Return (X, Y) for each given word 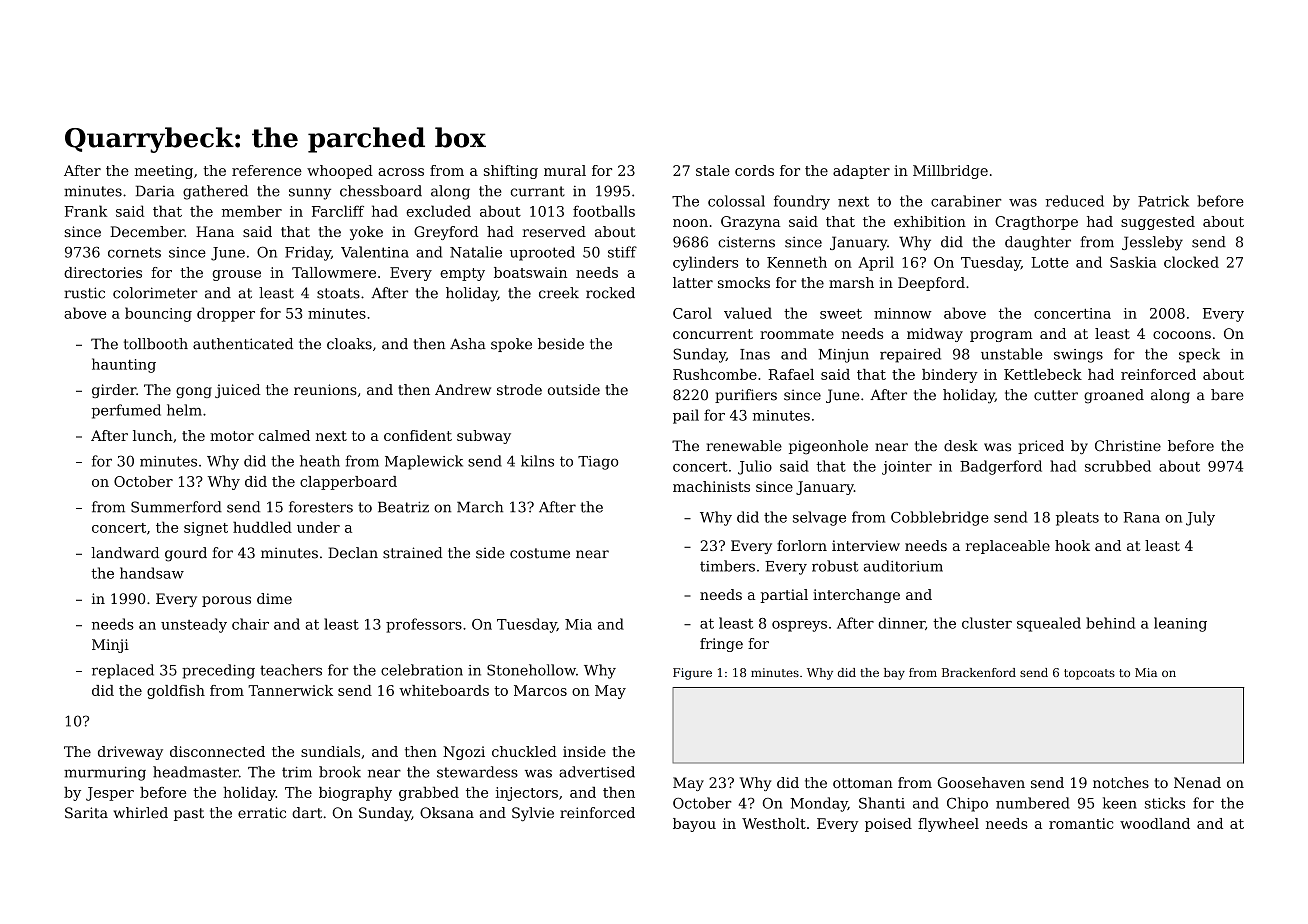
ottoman (863, 783)
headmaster (196, 772)
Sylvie (533, 814)
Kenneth (797, 262)
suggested (1158, 223)
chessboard (381, 191)
